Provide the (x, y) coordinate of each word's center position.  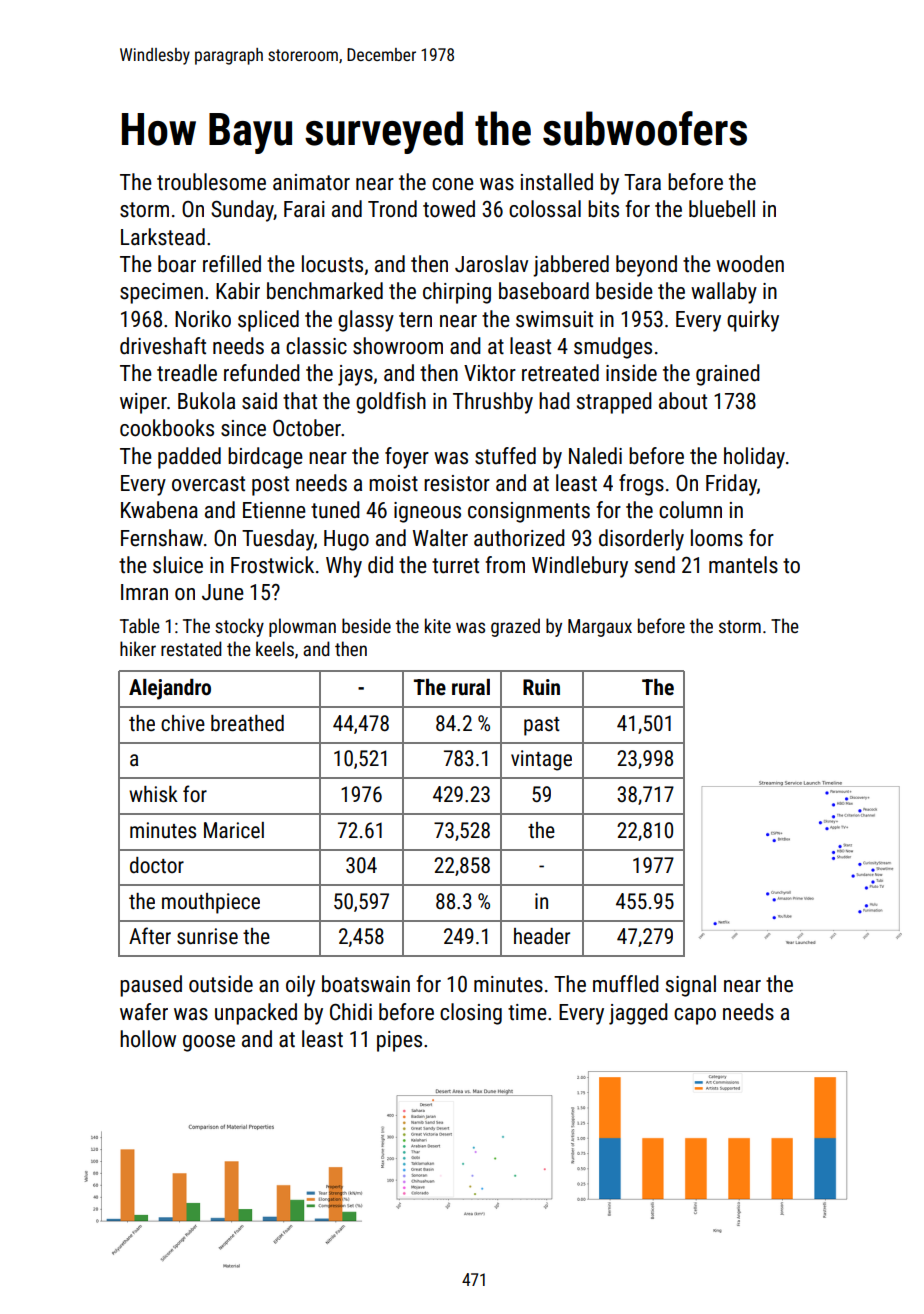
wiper (143, 403)
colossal (545, 209)
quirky (753, 321)
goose (209, 1043)
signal (691, 986)
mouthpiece (211, 903)
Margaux (600, 628)
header (542, 936)
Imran (144, 592)
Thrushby (493, 403)
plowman (302, 627)
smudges (613, 348)
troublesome (211, 182)
